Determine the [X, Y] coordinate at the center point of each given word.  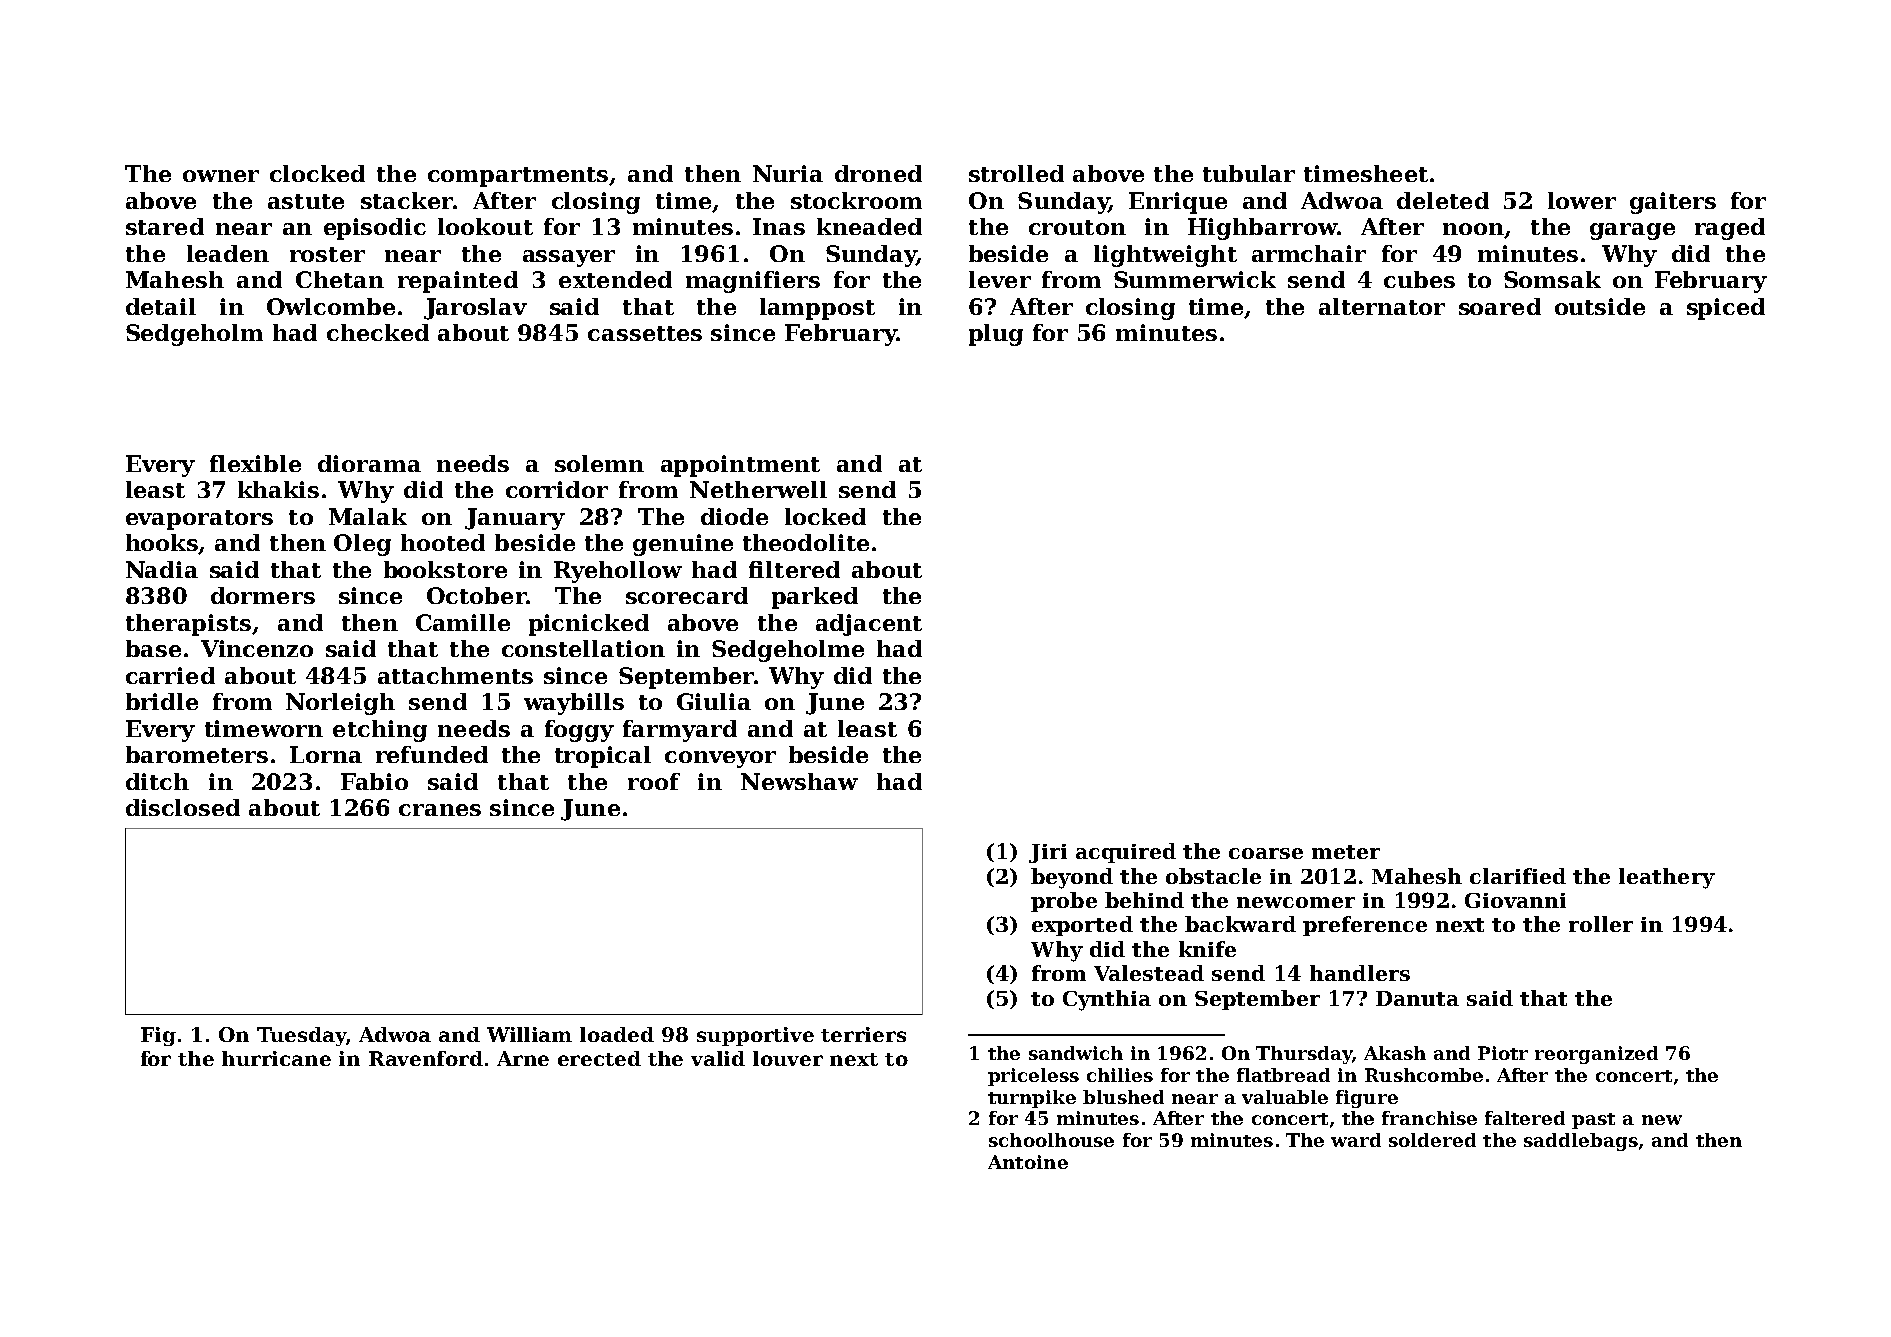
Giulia [714, 701]
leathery [1667, 878]
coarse [1266, 853]
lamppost [817, 309]
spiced [1726, 309]
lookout [485, 226]
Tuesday [301, 1036]
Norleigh [340, 704]
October [477, 595]
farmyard [680, 731]
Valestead [1149, 973]
